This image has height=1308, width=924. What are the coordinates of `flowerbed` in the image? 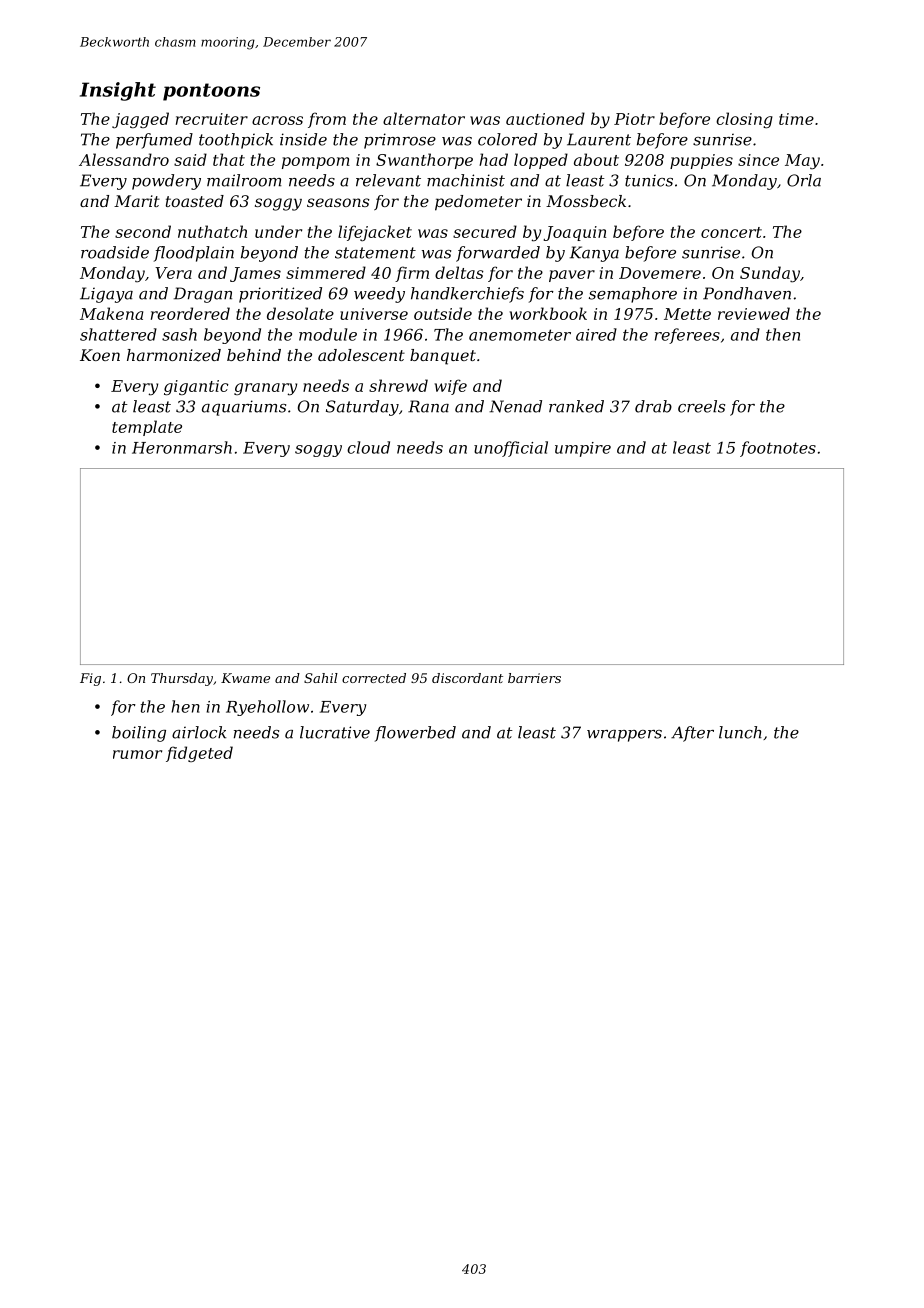 It's located at (415, 734).
